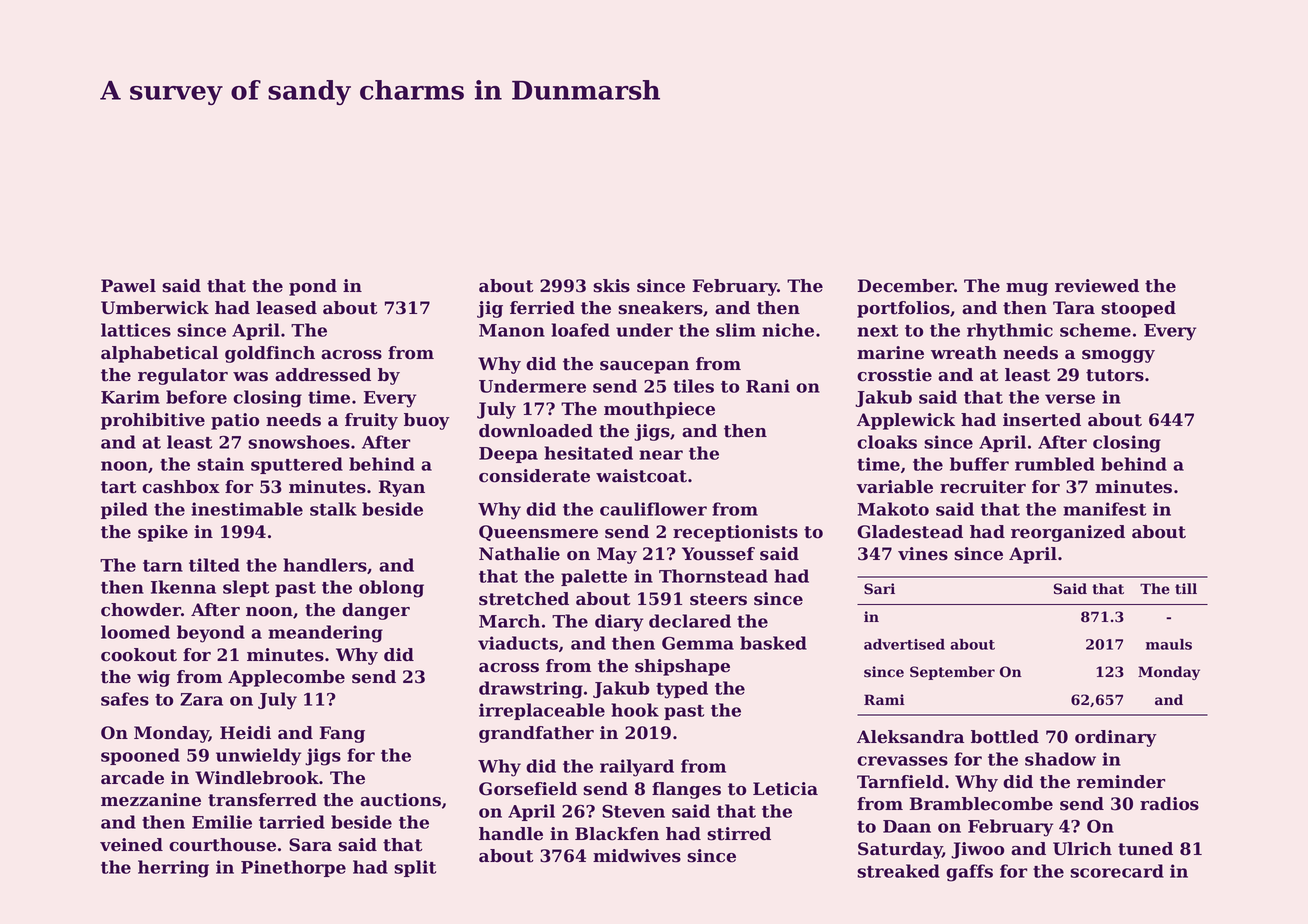  What do you see at coordinates (788, 330) in the document?
I see `niche` at bounding box center [788, 330].
